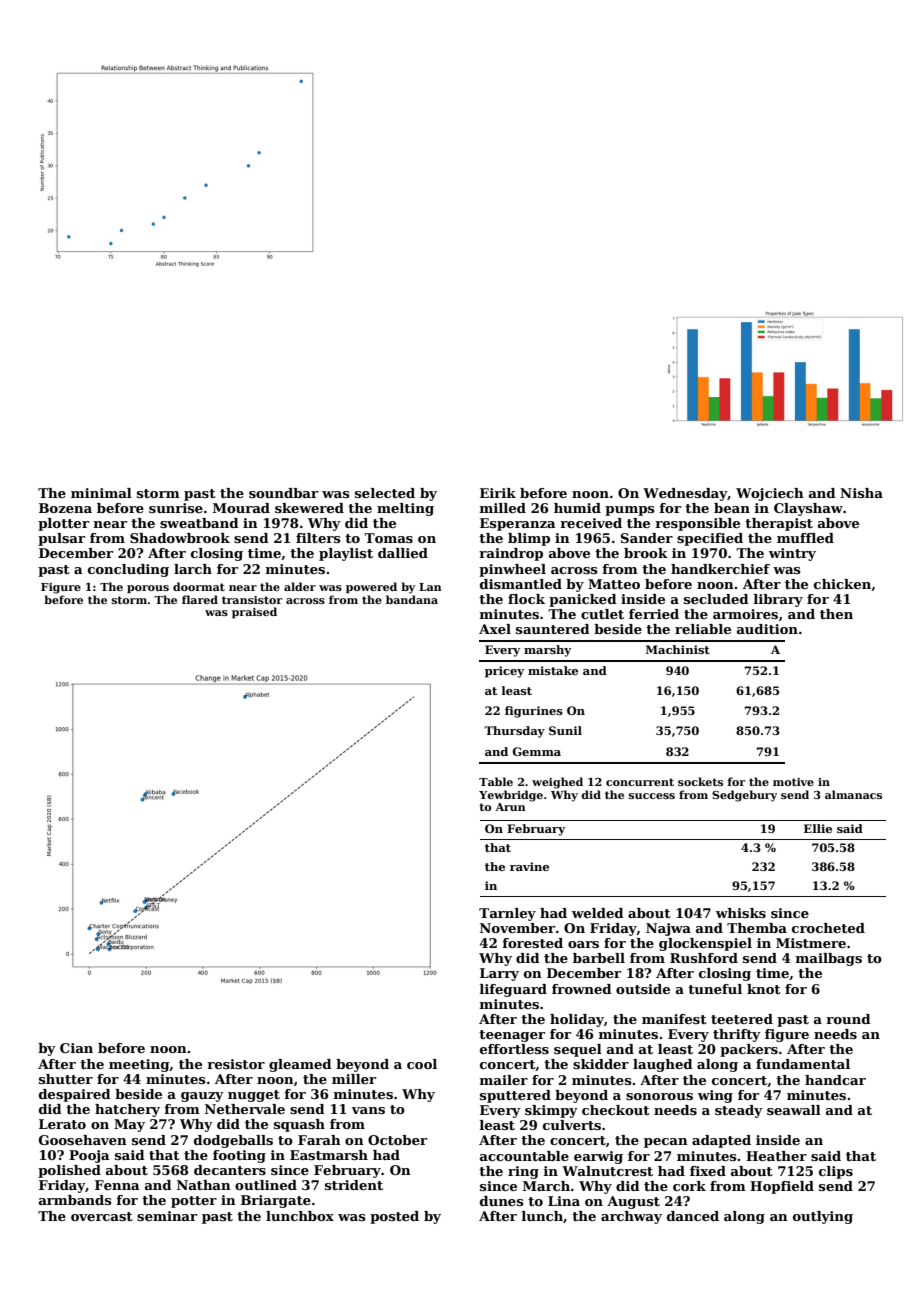 This document has height=1308, width=924. Describe the element at coordinates (853, 794) in the document. I see `almanacs` at that location.
